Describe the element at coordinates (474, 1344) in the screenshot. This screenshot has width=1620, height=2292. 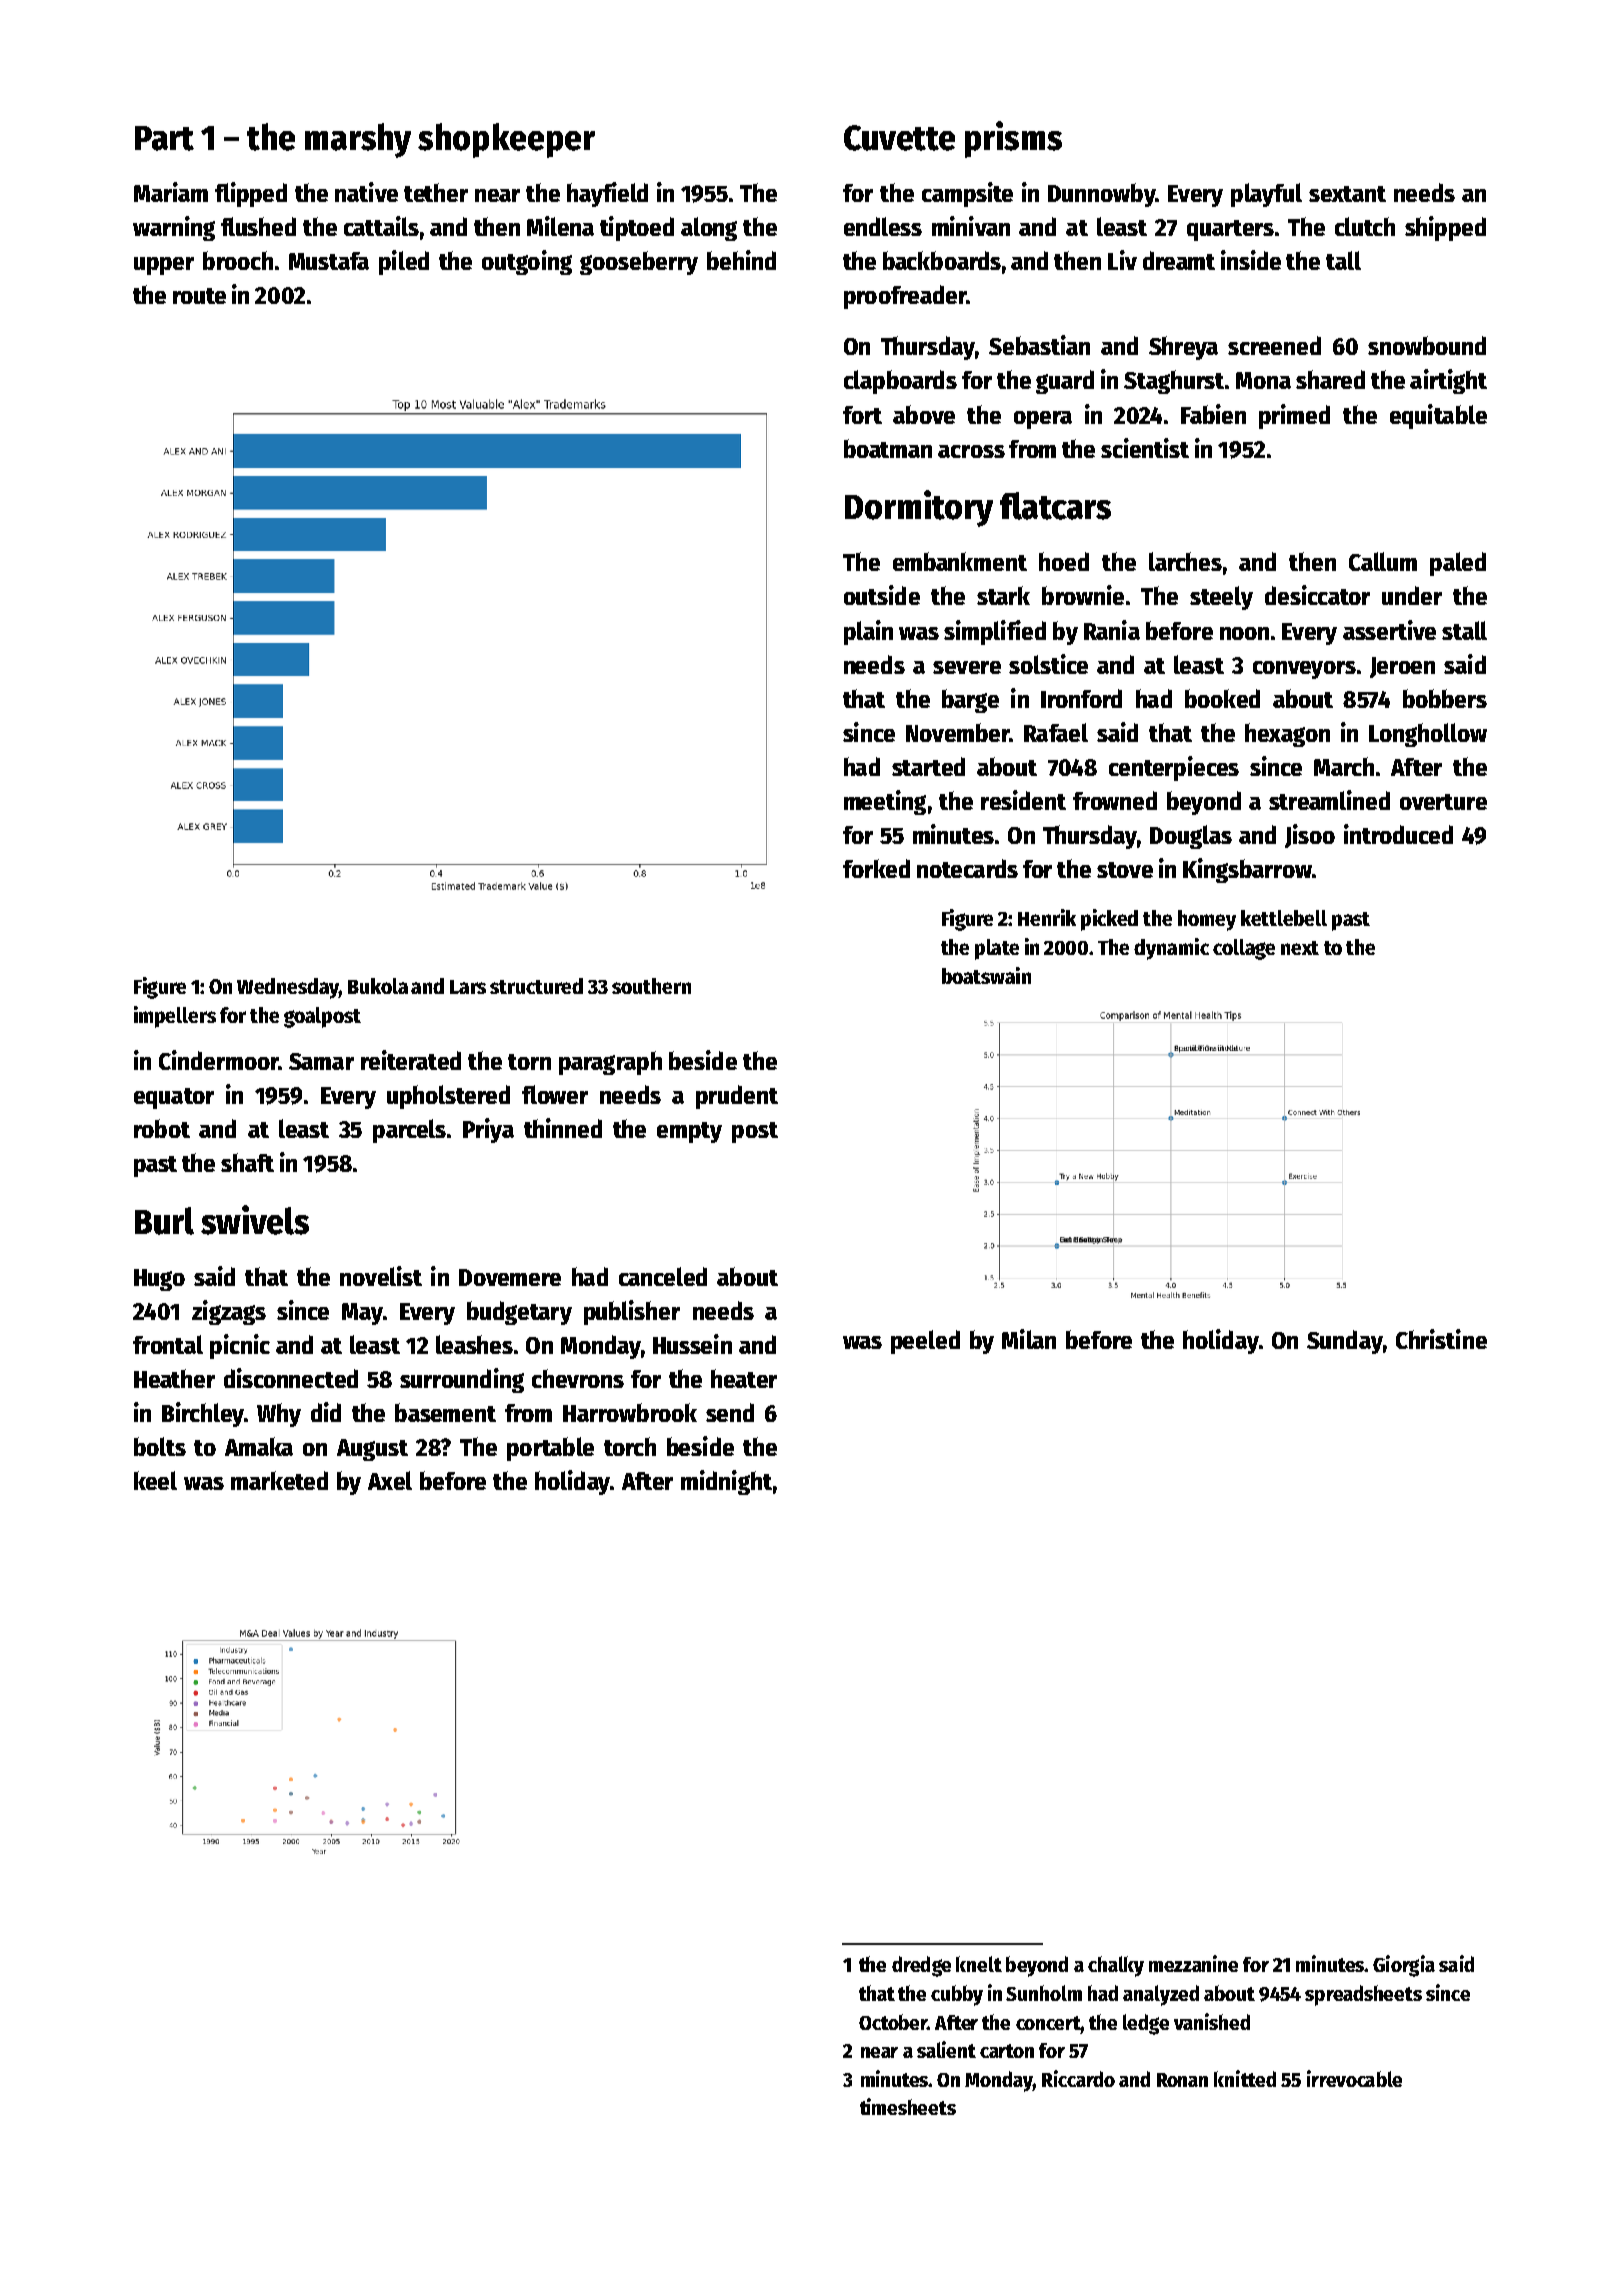
I see `leashes` at that location.
